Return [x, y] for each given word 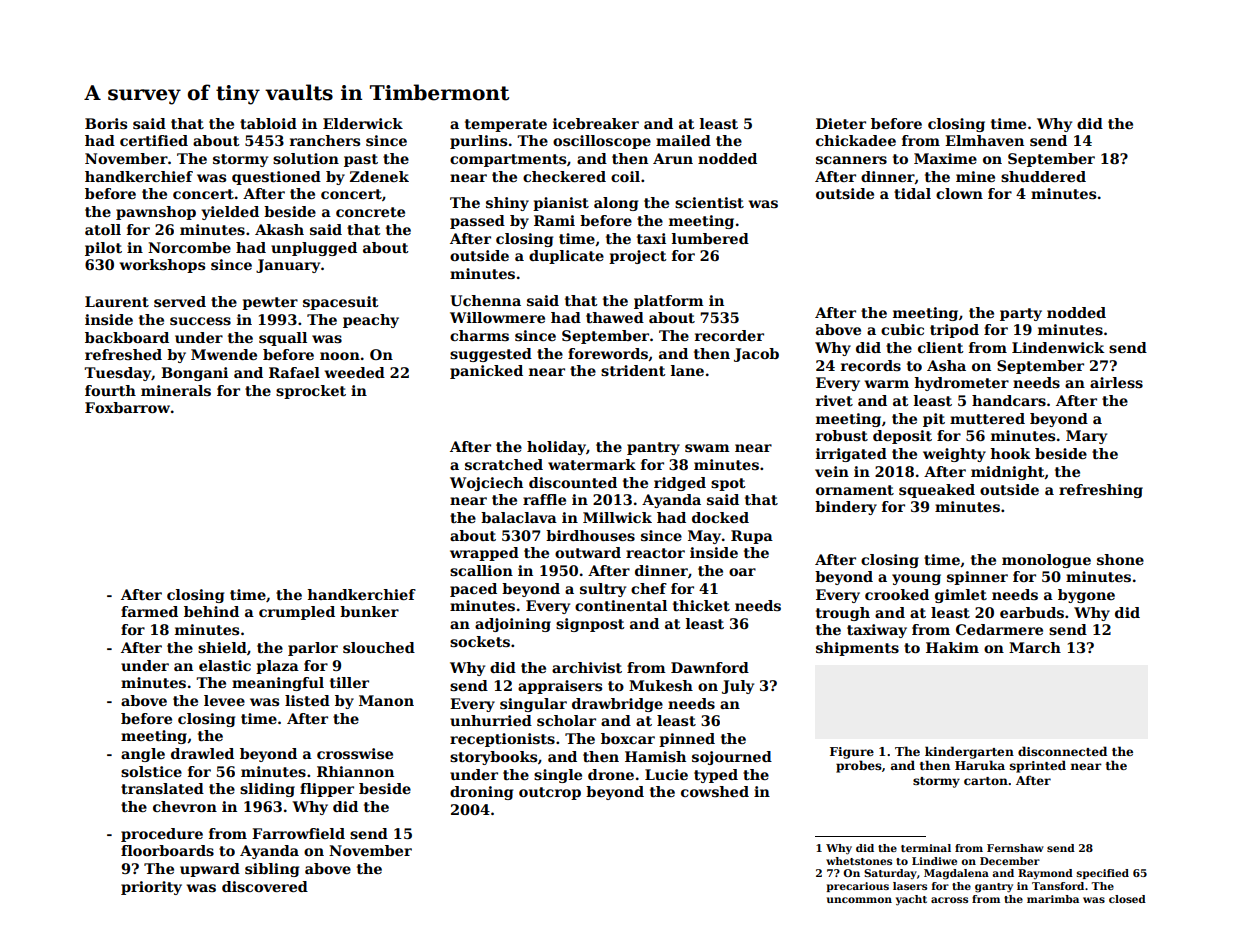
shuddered [1043, 176]
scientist [709, 202]
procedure [162, 835]
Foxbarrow [127, 407]
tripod [954, 331]
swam [707, 448]
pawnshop [156, 213]
